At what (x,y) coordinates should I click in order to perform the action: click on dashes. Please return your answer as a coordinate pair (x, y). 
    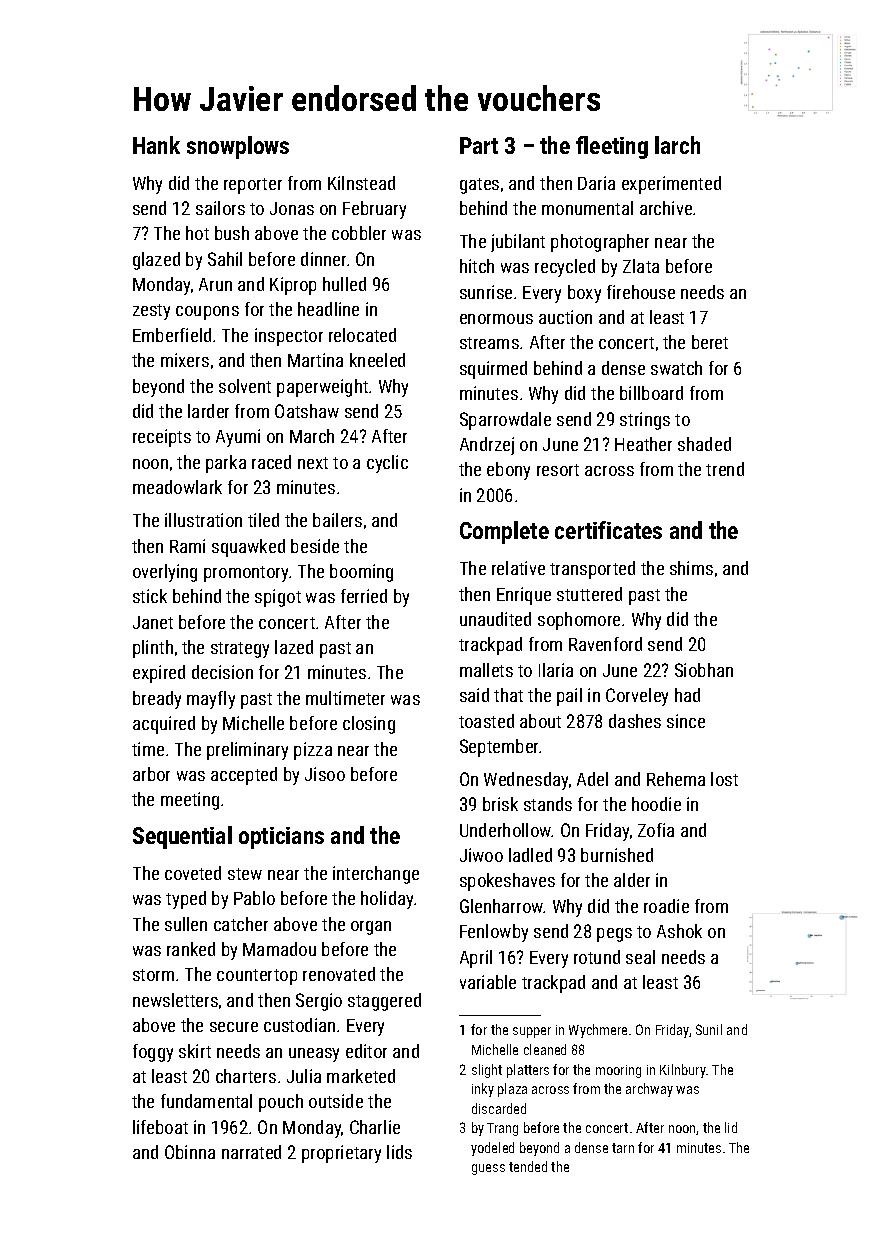
    Looking at the image, I should click on (635, 721).
